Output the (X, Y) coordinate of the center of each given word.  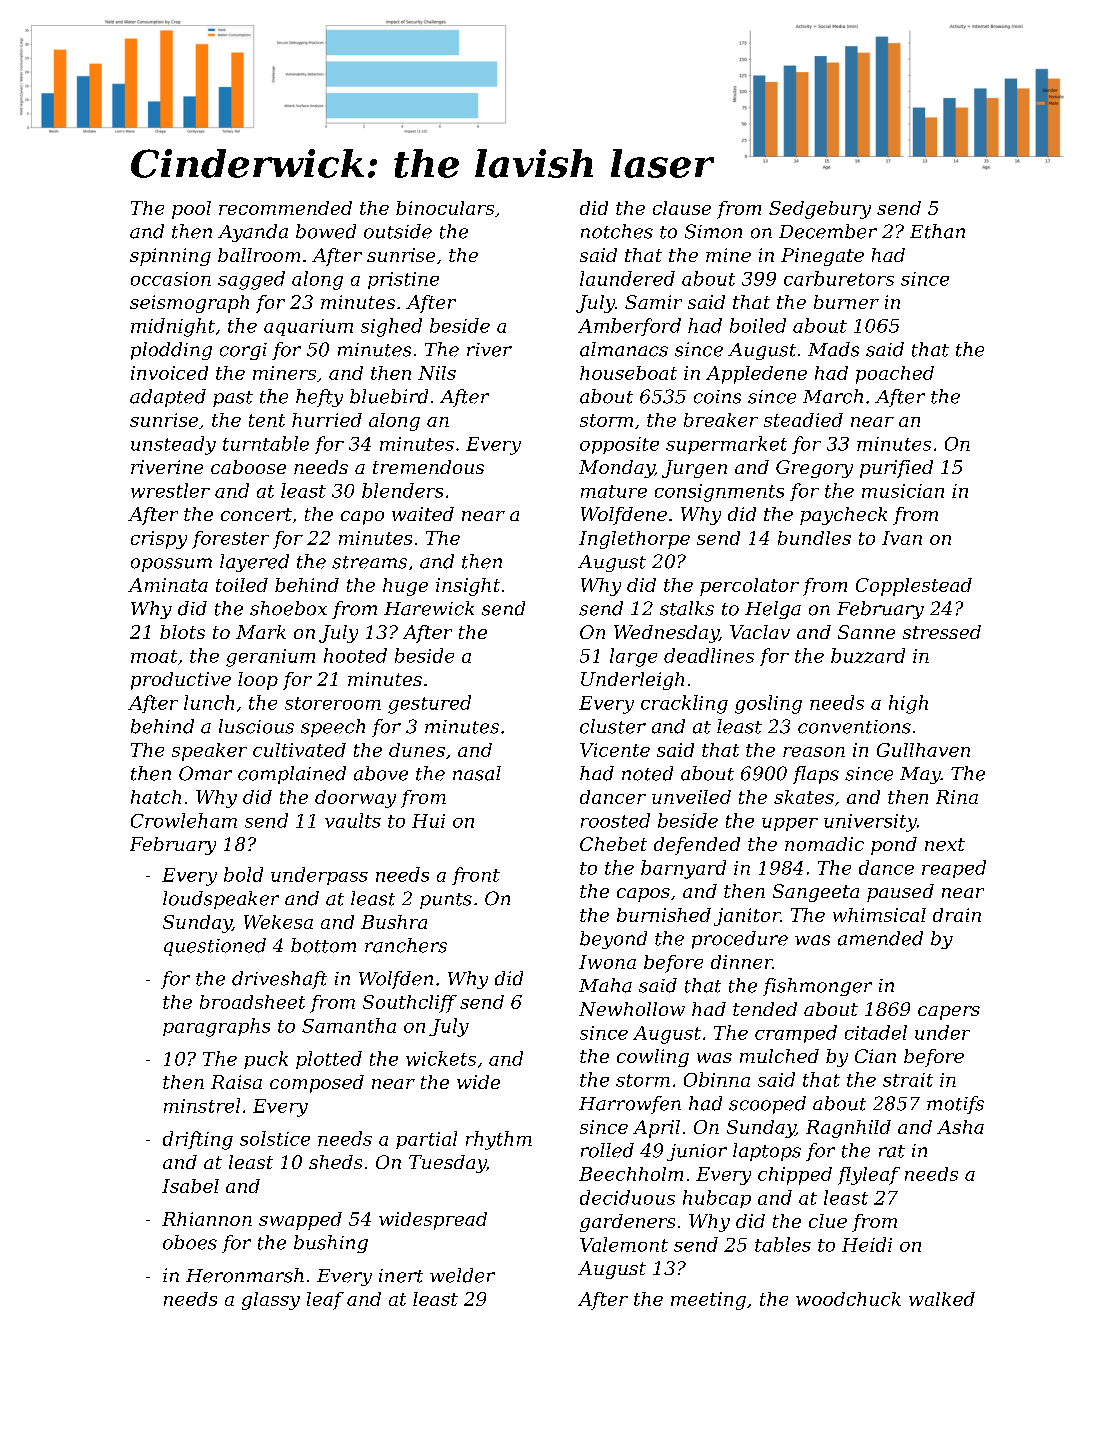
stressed (942, 632)
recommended (285, 208)
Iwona (607, 962)
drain (957, 915)
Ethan (937, 231)
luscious (256, 726)
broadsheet (252, 1002)
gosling (768, 704)
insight (468, 587)
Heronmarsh (245, 1275)
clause (682, 208)
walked (942, 1299)
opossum (171, 565)
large (633, 657)
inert (401, 1276)
